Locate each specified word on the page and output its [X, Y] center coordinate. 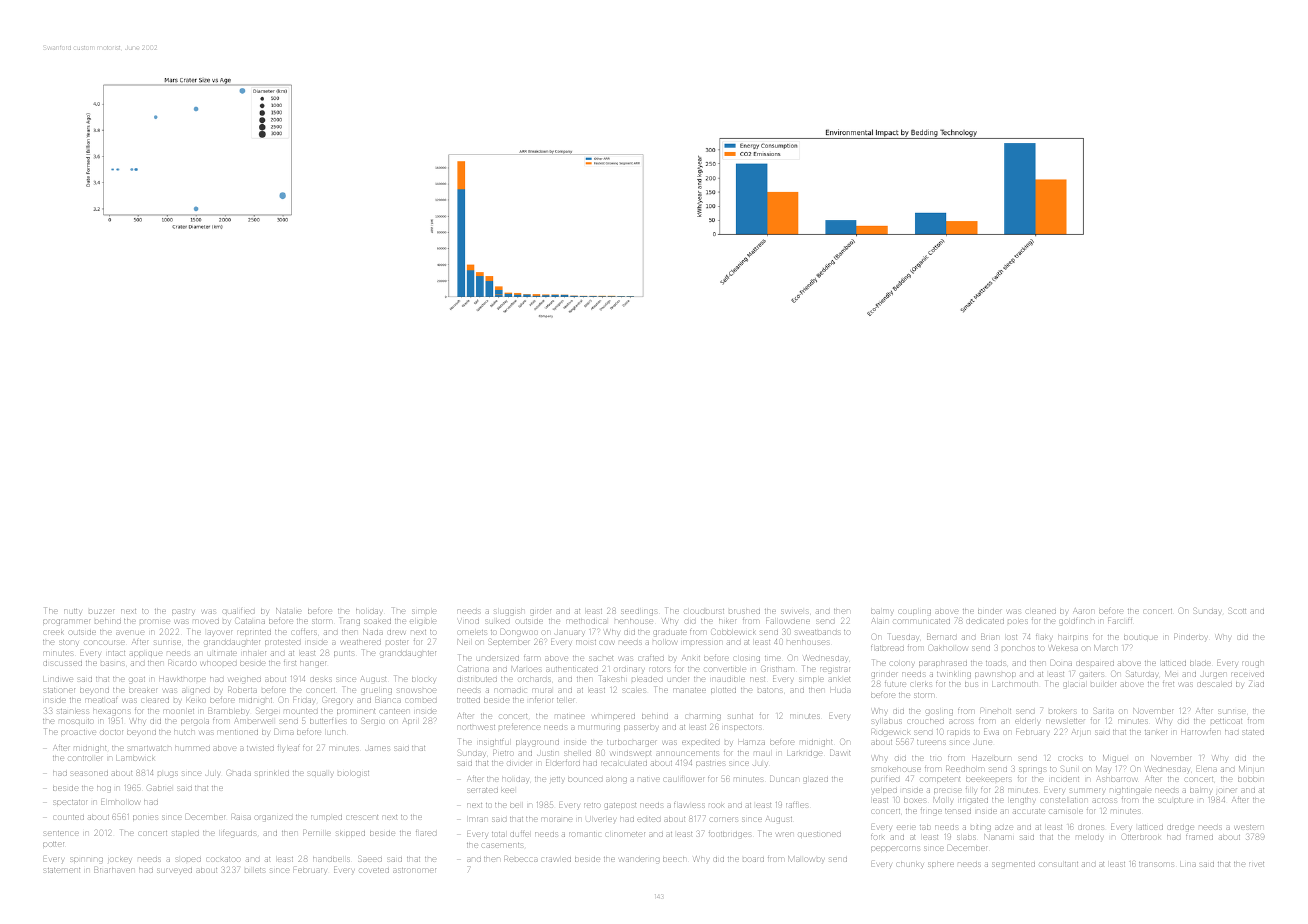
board [753, 859]
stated [1253, 732]
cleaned [1041, 611]
